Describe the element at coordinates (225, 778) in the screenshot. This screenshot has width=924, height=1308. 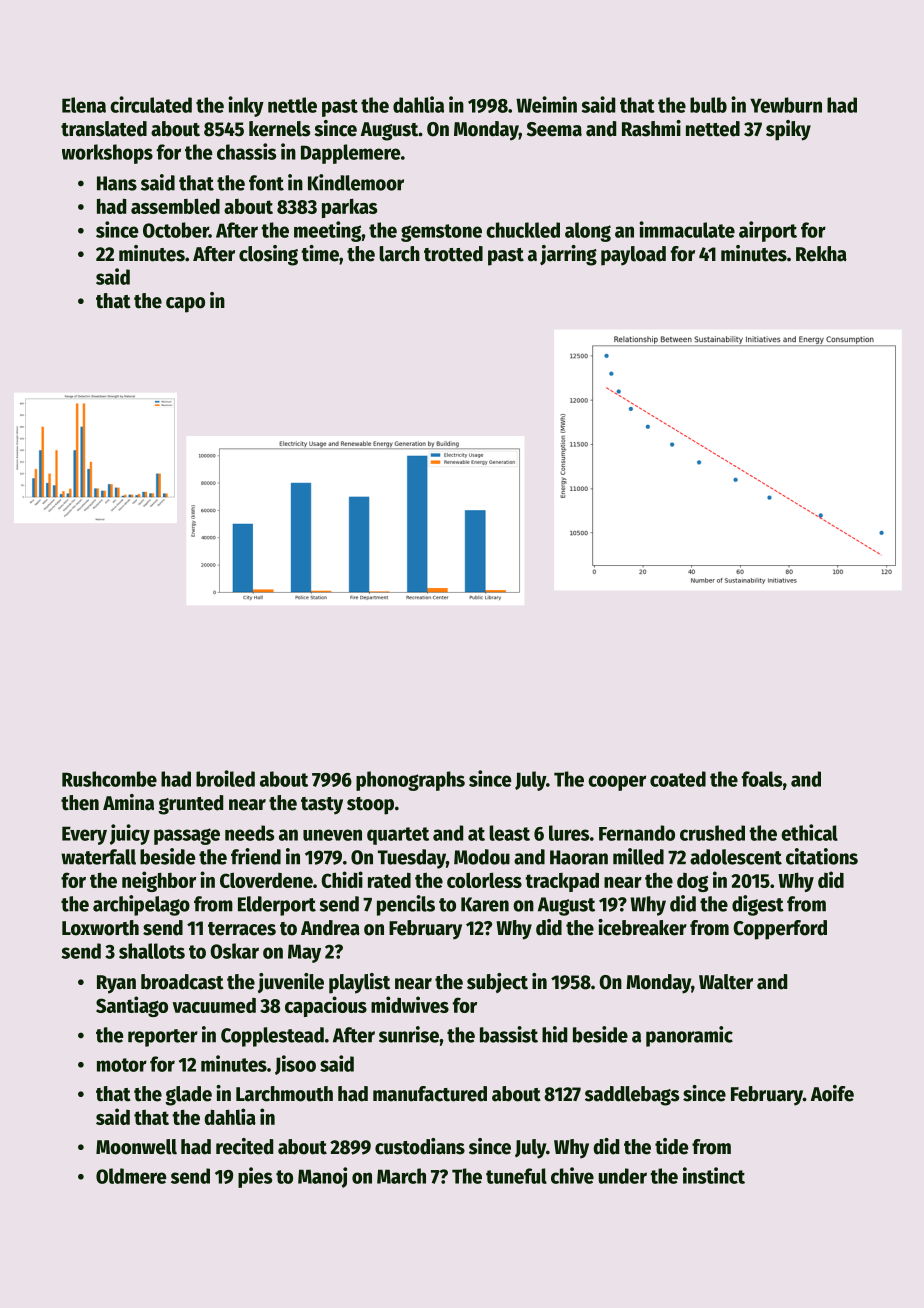
I see `broiled` at that location.
